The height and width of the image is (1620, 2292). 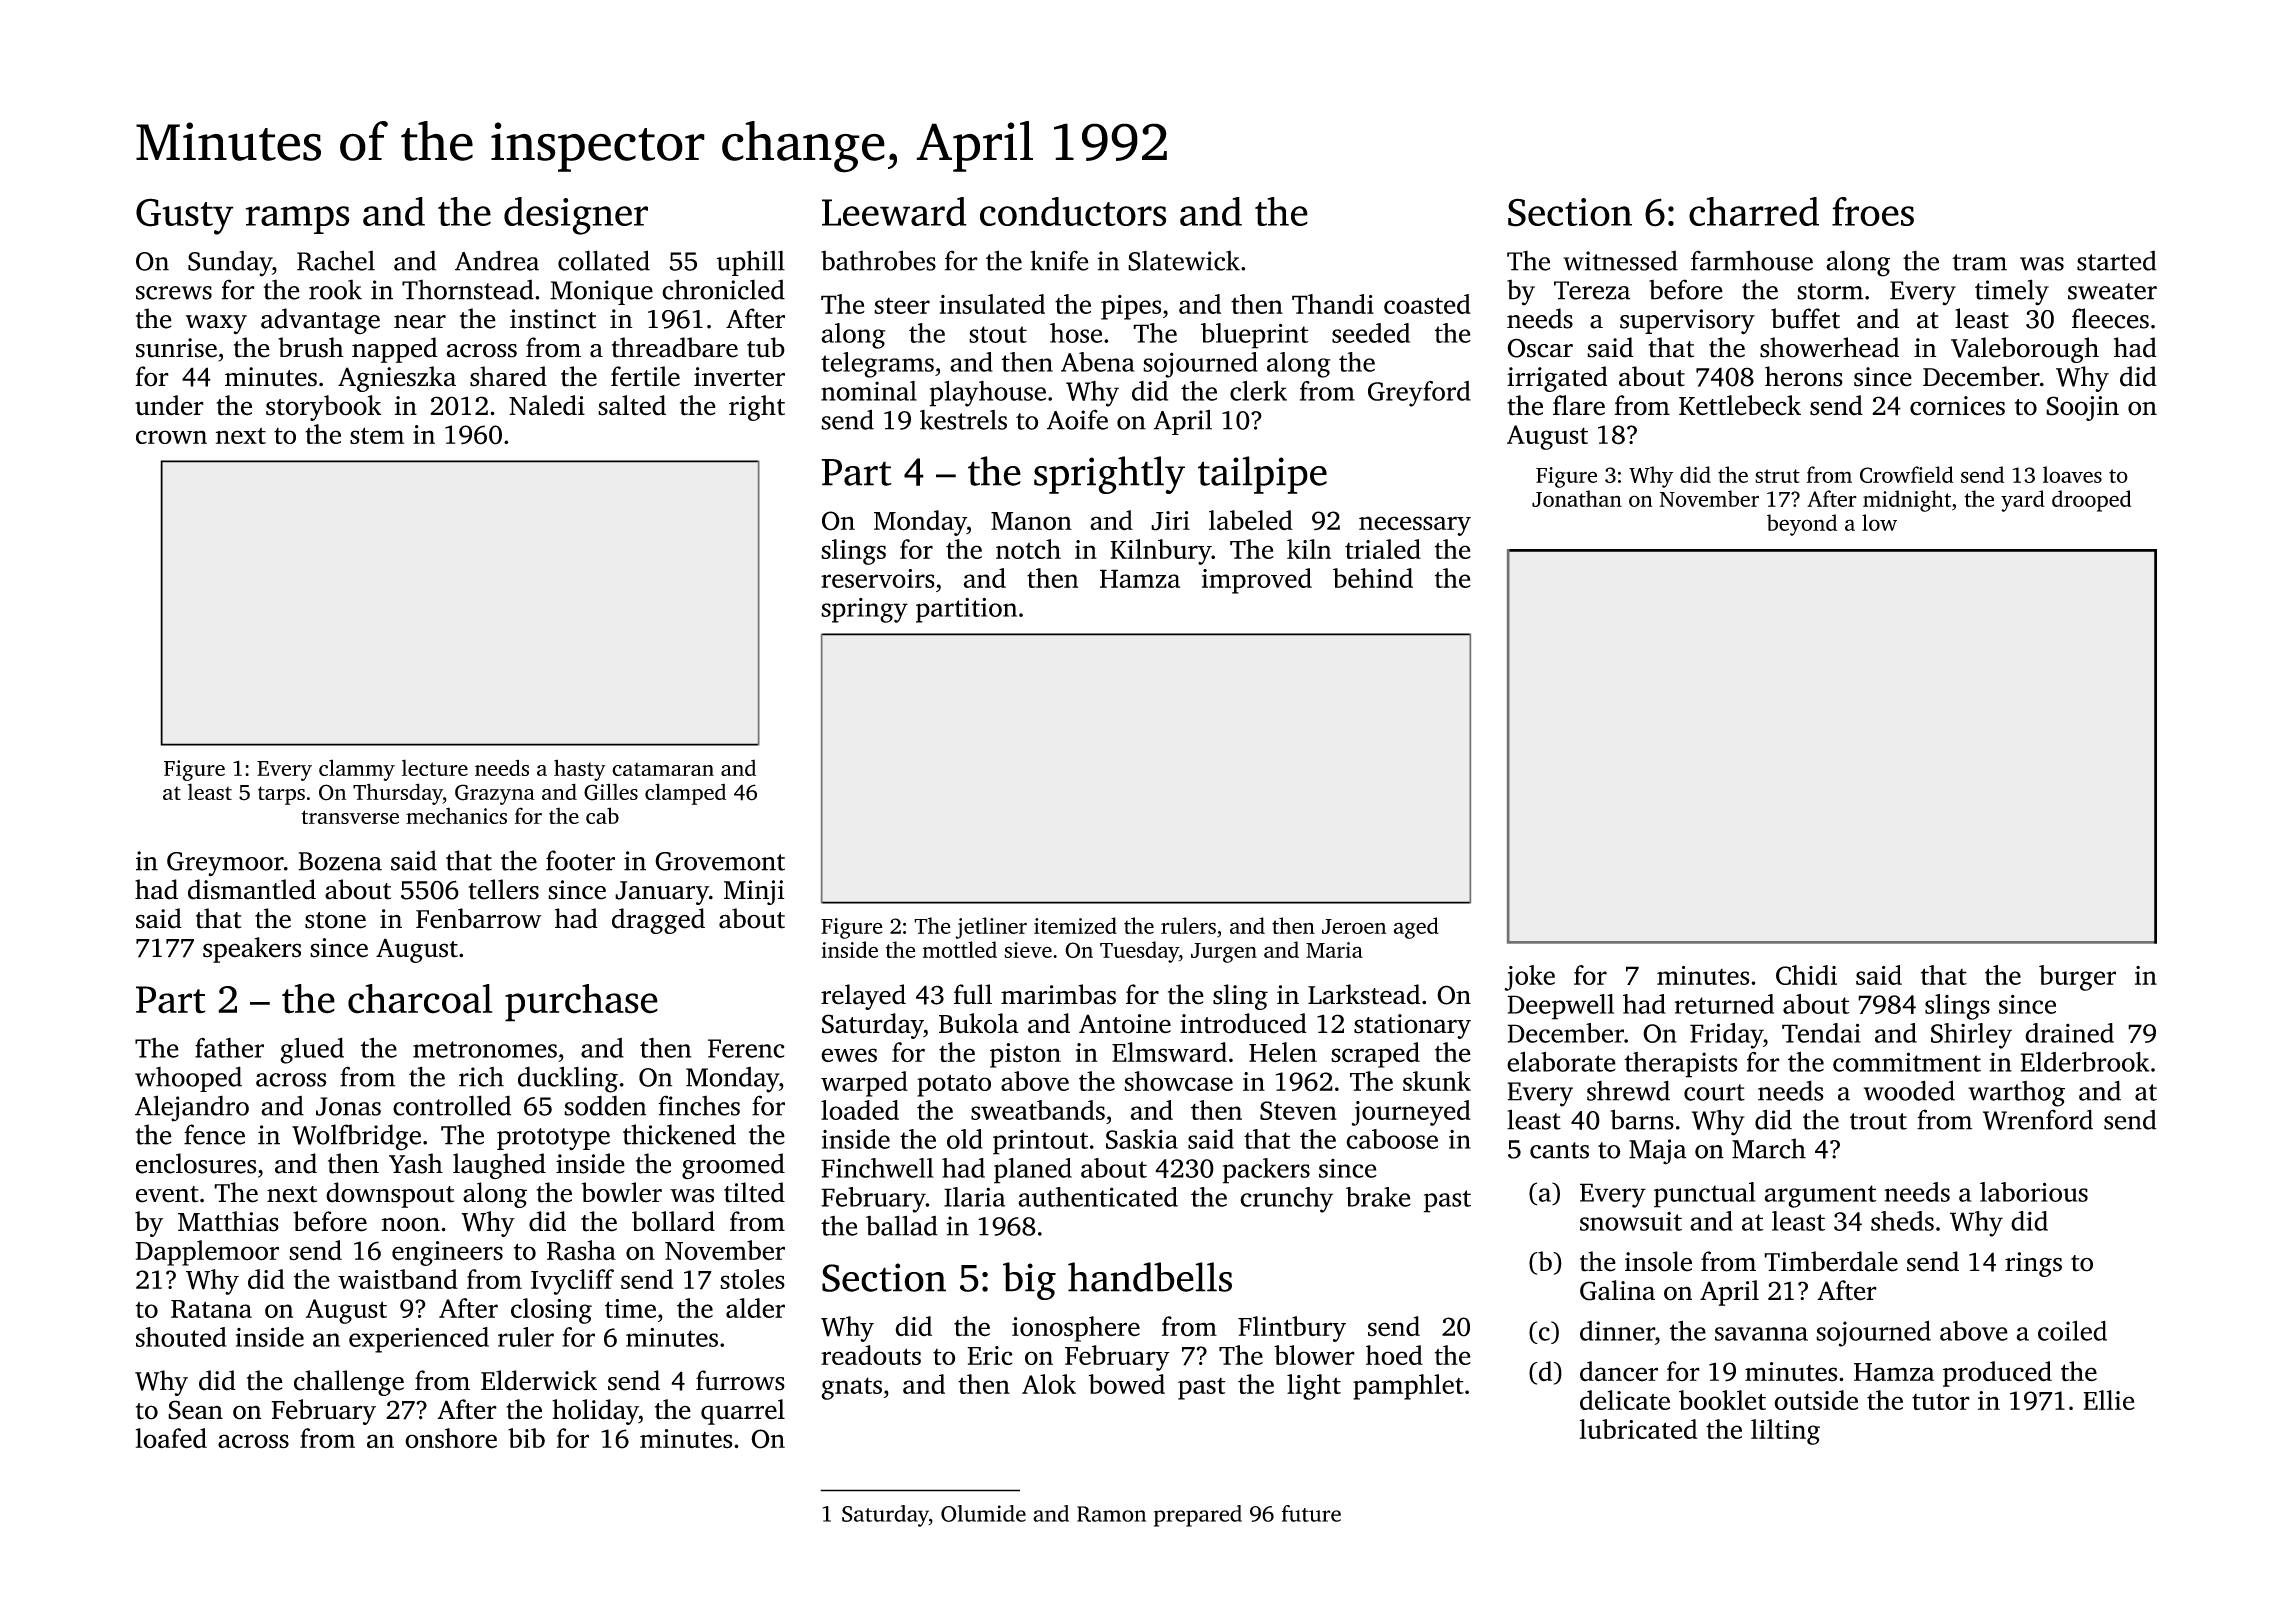 What do you see at coordinates (1620, 260) in the image?
I see `witnessed` at bounding box center [1620, 260].
